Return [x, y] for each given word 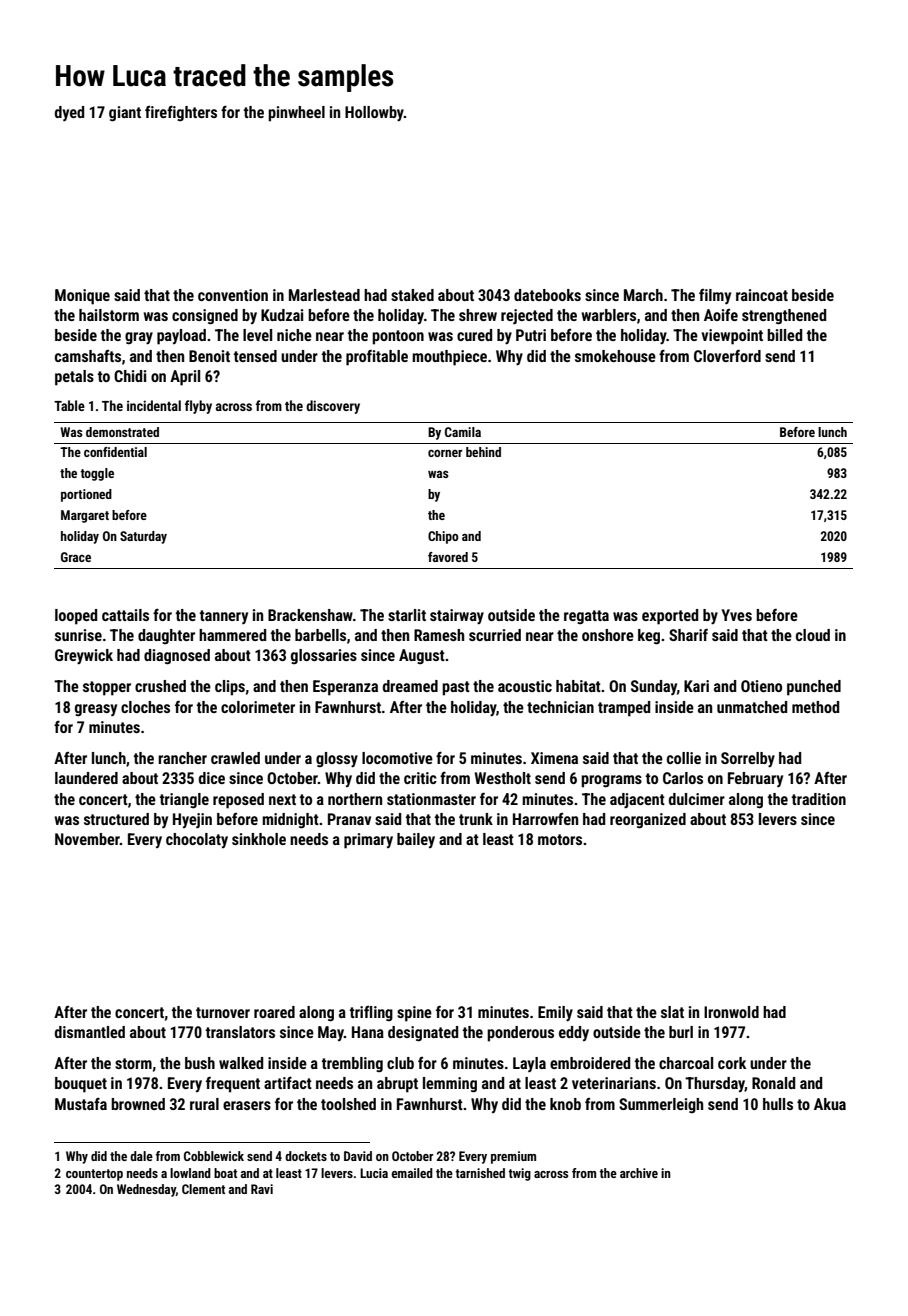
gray [139, 338]
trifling [371, 1014]
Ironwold [731, 1012]
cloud [813, 635]
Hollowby [374, 114]
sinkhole [259, 839]
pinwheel [296, 114]
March [643, 295]
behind [483, 452]
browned [138, 1104]
